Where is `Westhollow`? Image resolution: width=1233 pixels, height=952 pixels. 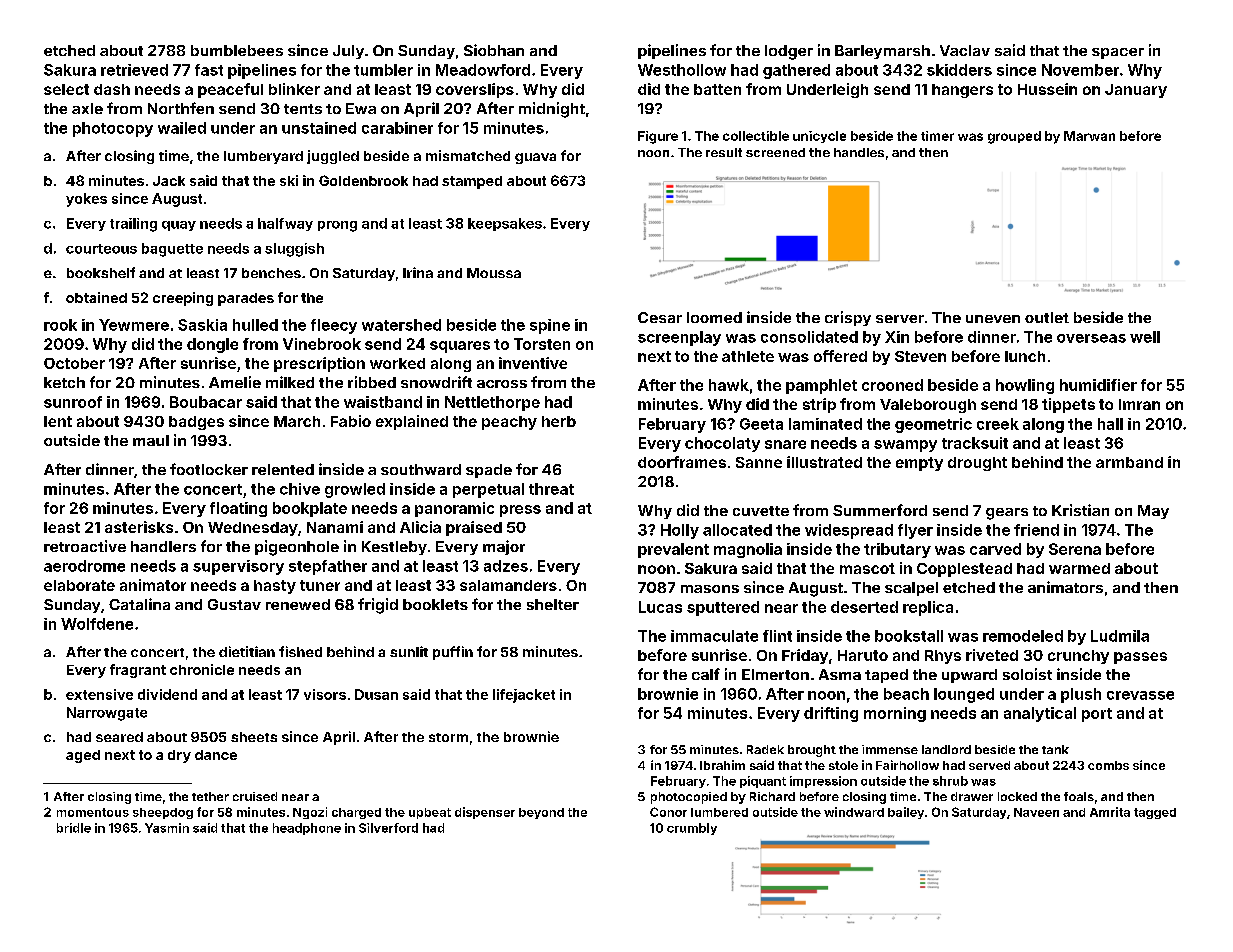
Westhollow is located at coordinates (682, 70).
